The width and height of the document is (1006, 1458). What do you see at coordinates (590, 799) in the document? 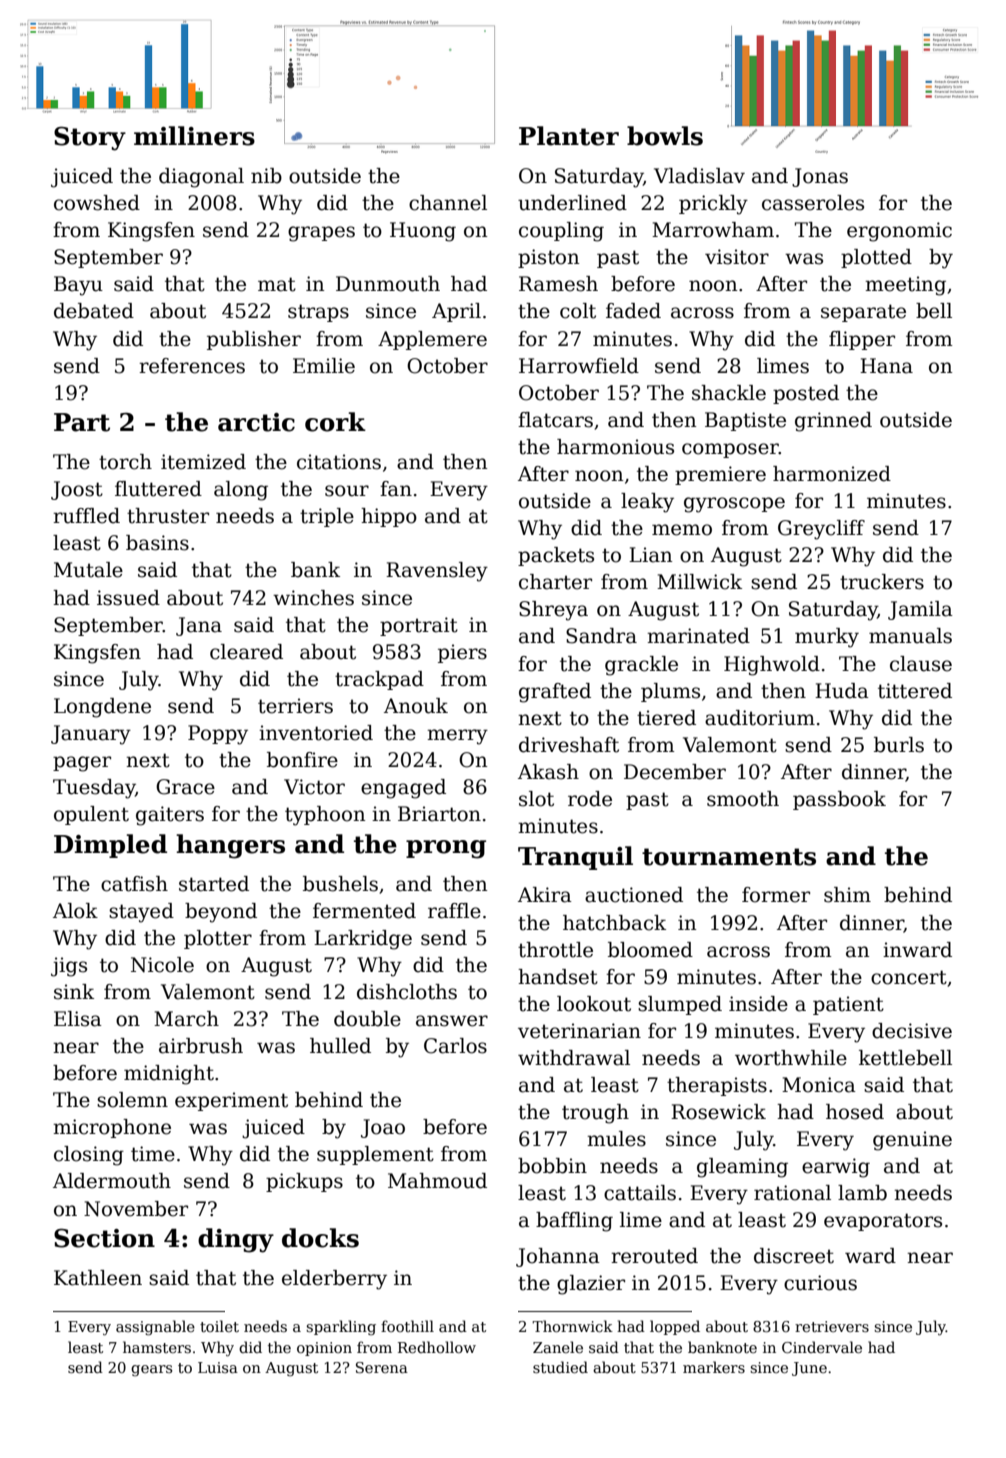
I see `rode` at bounding box center [590, 799].
